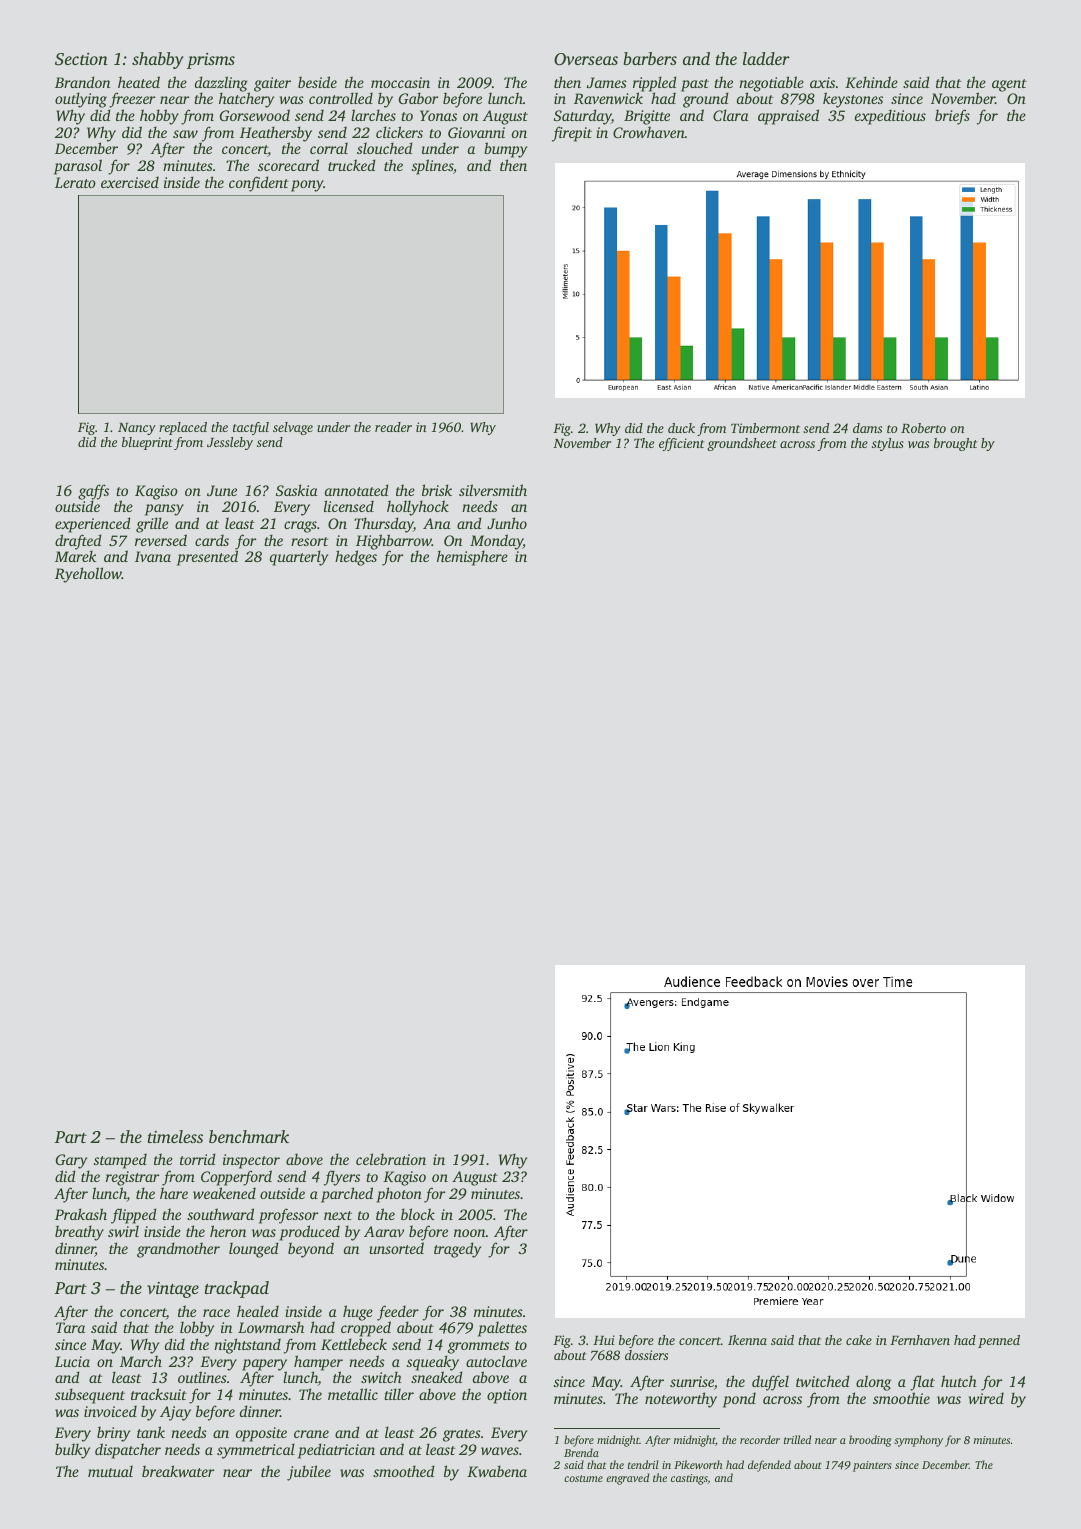  Describe the element at coordinates (110, 1471) in the image. I see `mutual` at that location.
